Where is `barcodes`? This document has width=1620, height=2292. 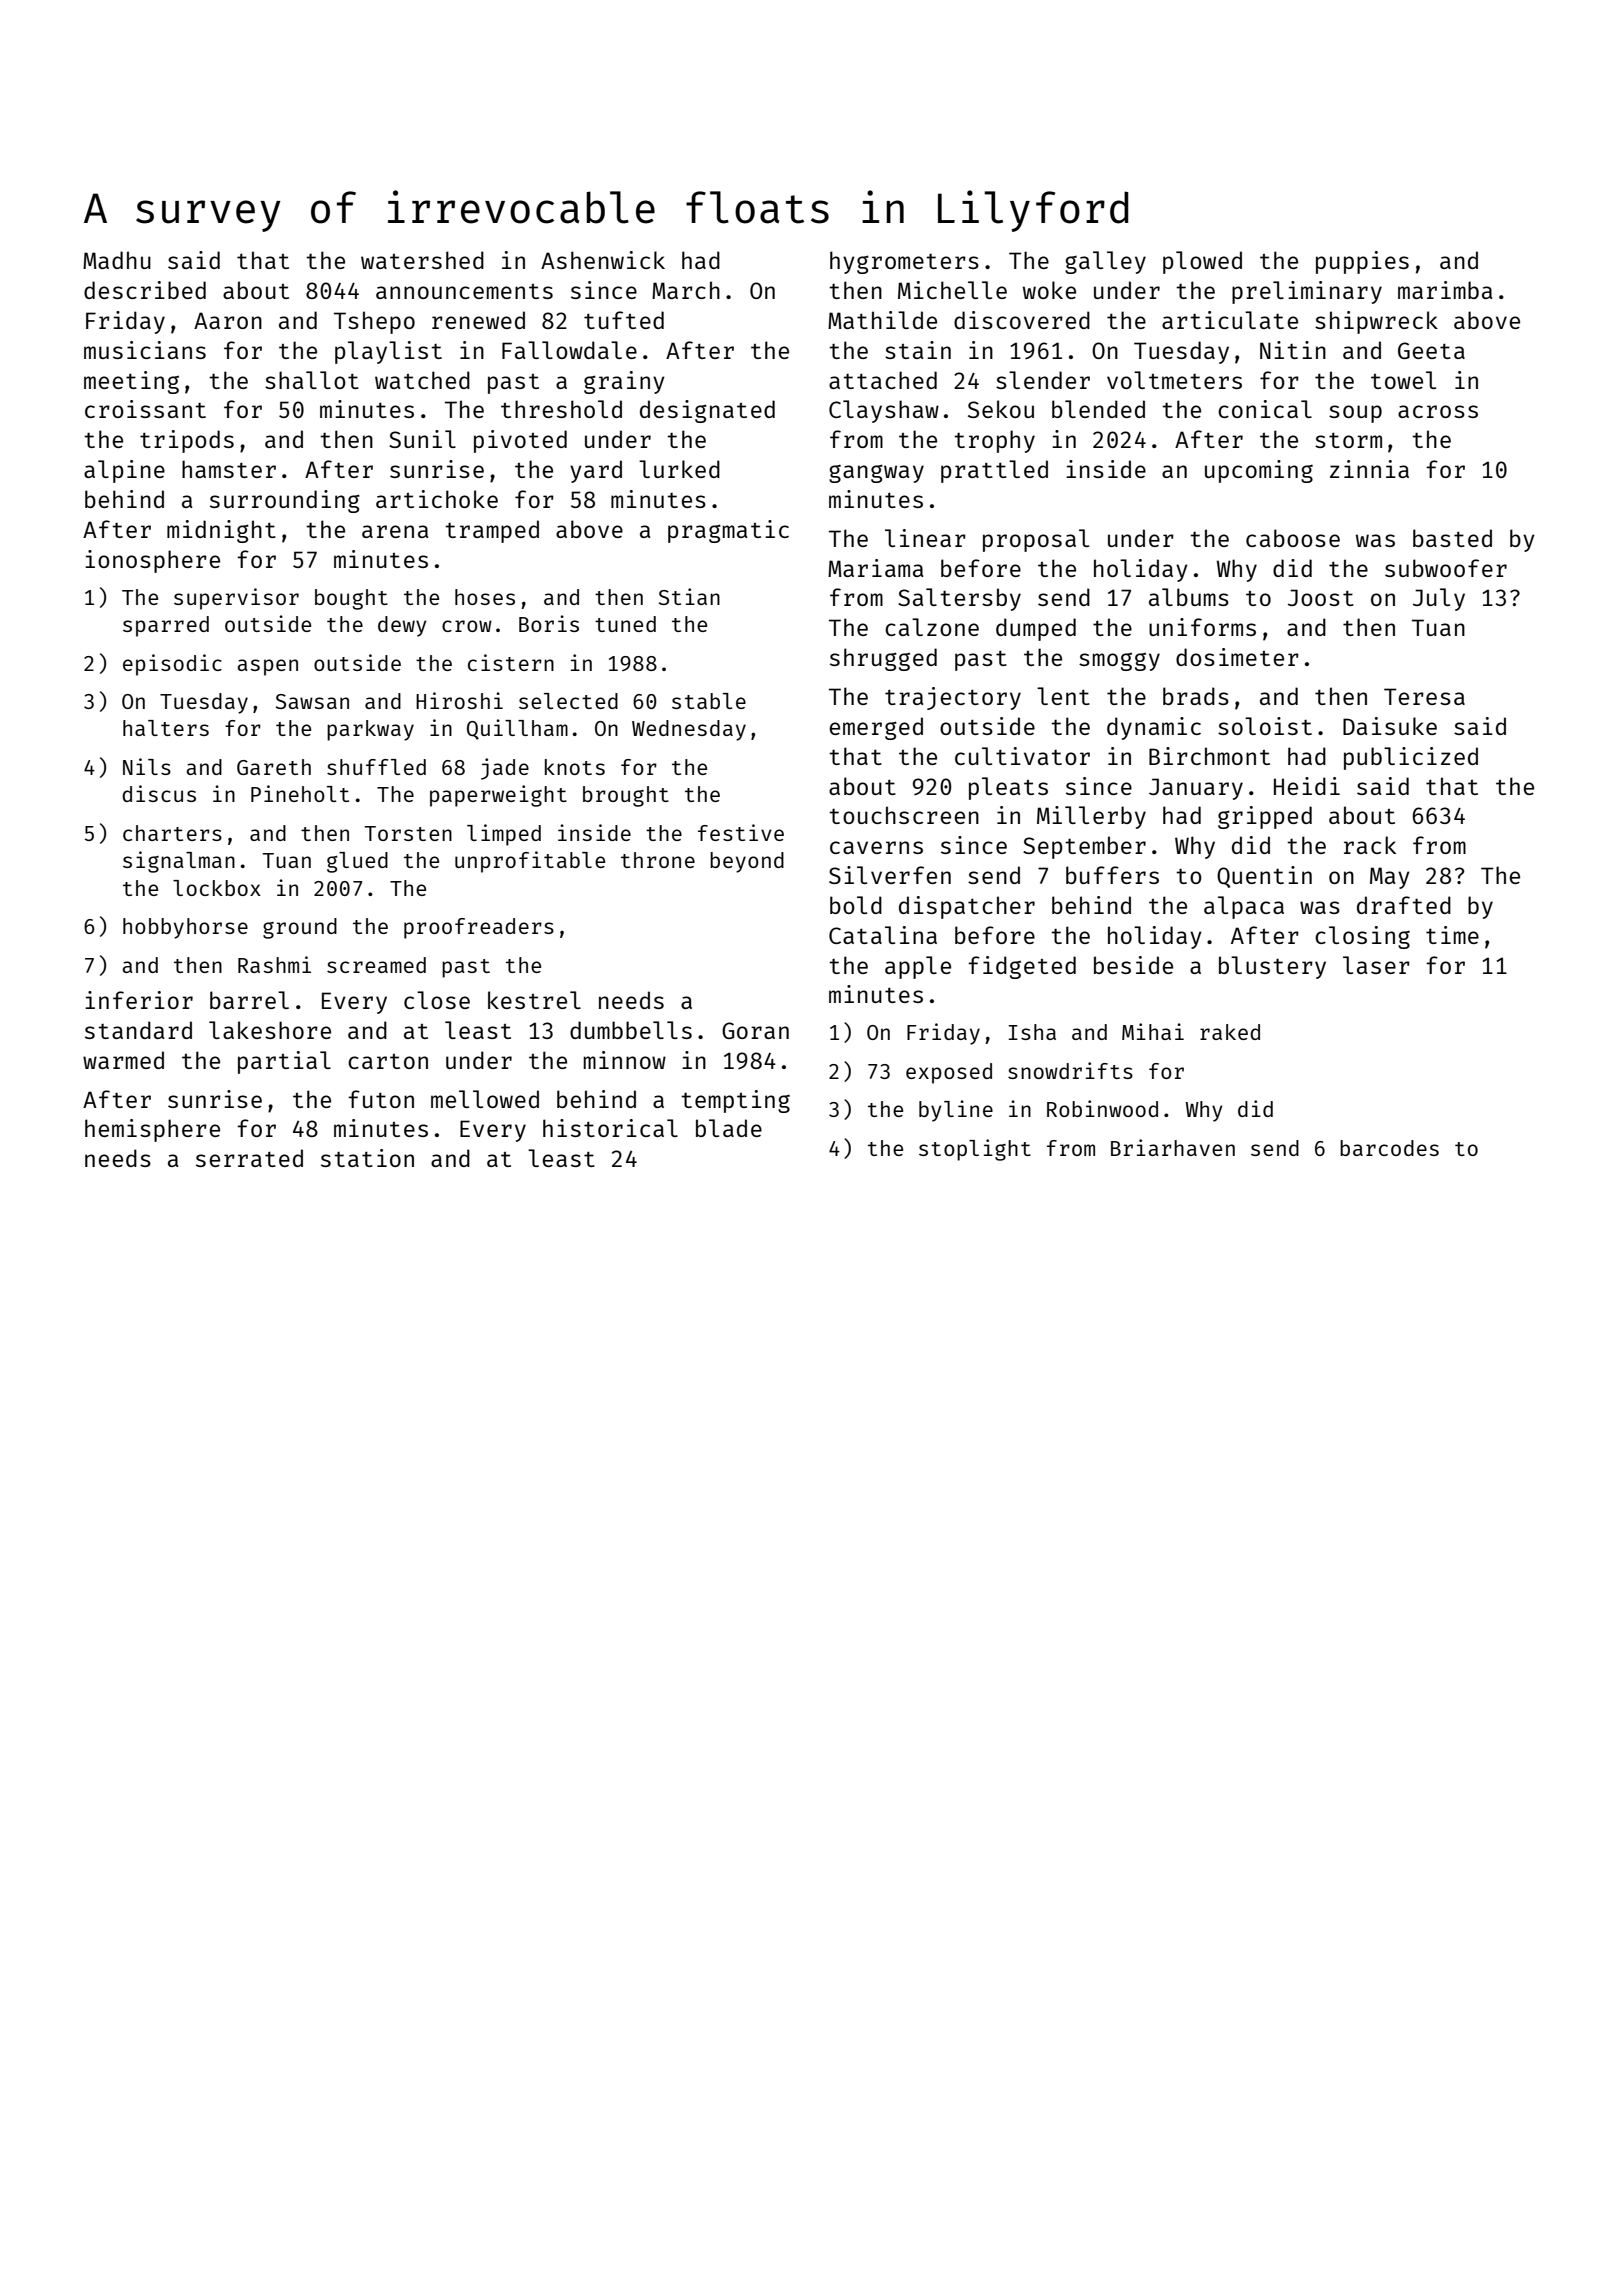
barcodes is located at coordinates (1389, 1148).
